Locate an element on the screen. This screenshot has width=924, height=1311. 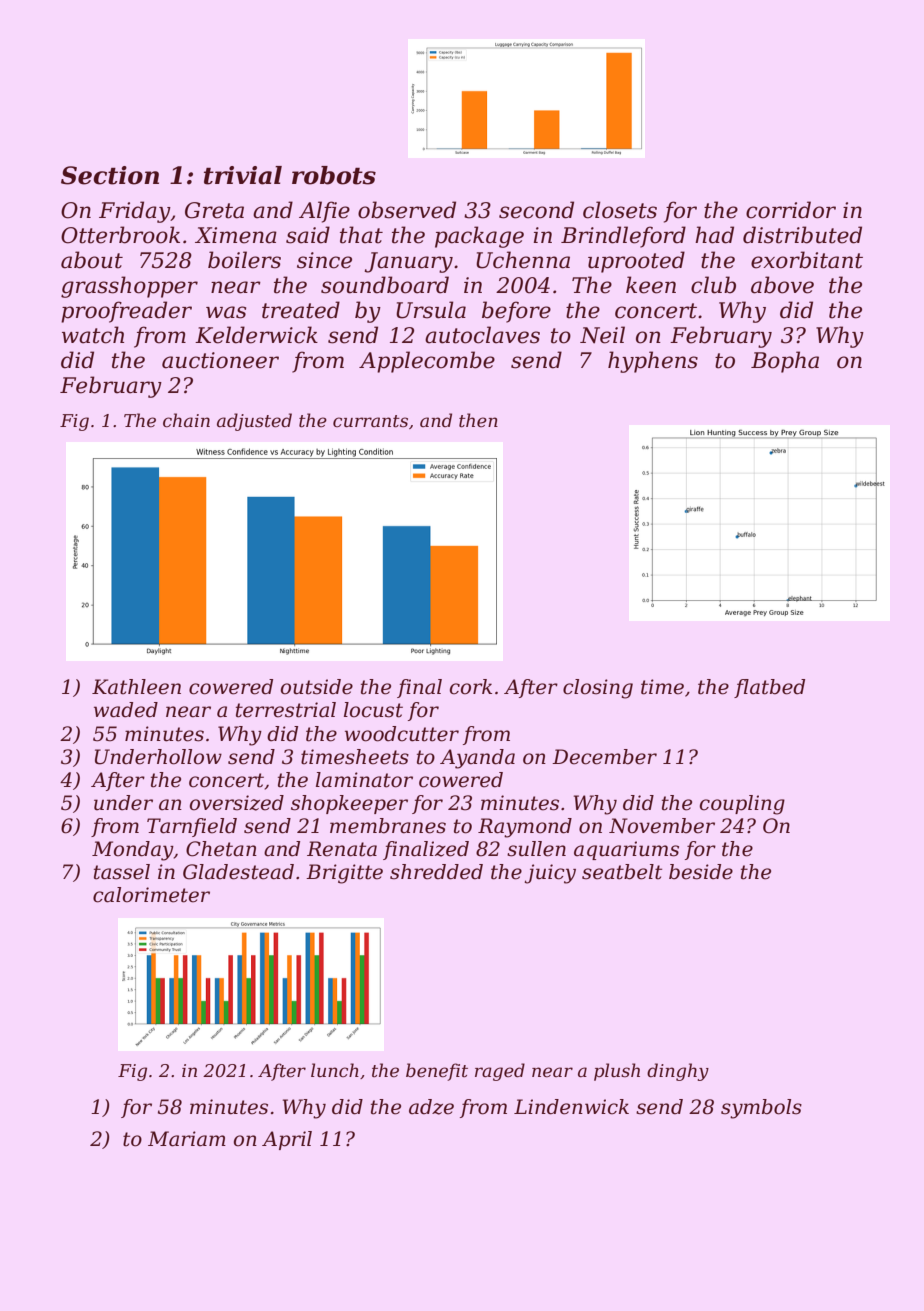
auctioneer is located at coordinates (220, 360).
